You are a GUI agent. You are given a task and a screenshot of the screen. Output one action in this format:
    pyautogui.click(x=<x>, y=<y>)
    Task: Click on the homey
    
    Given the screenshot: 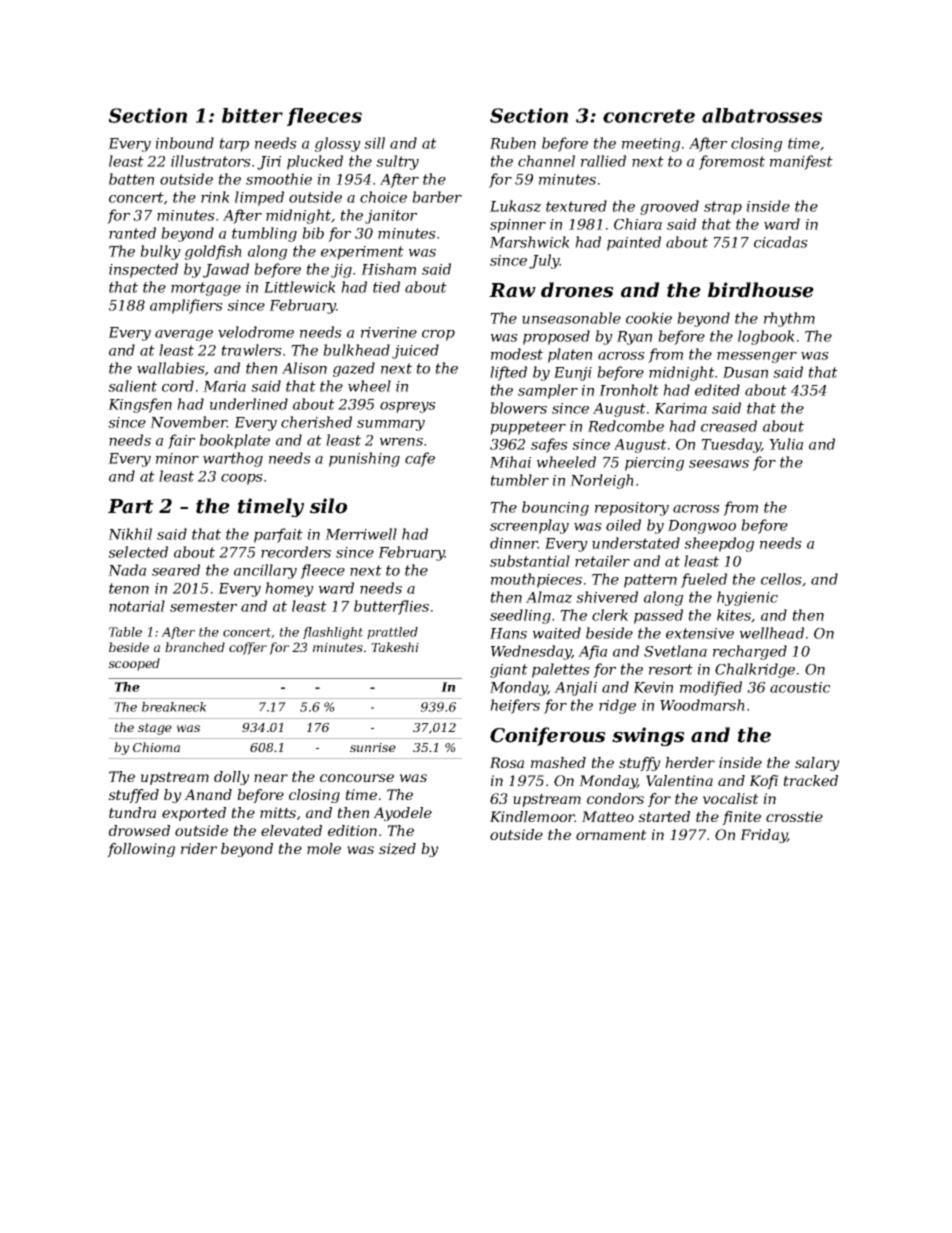 What is the action you would take?
    pyautogui.click(x=289, y=589)
